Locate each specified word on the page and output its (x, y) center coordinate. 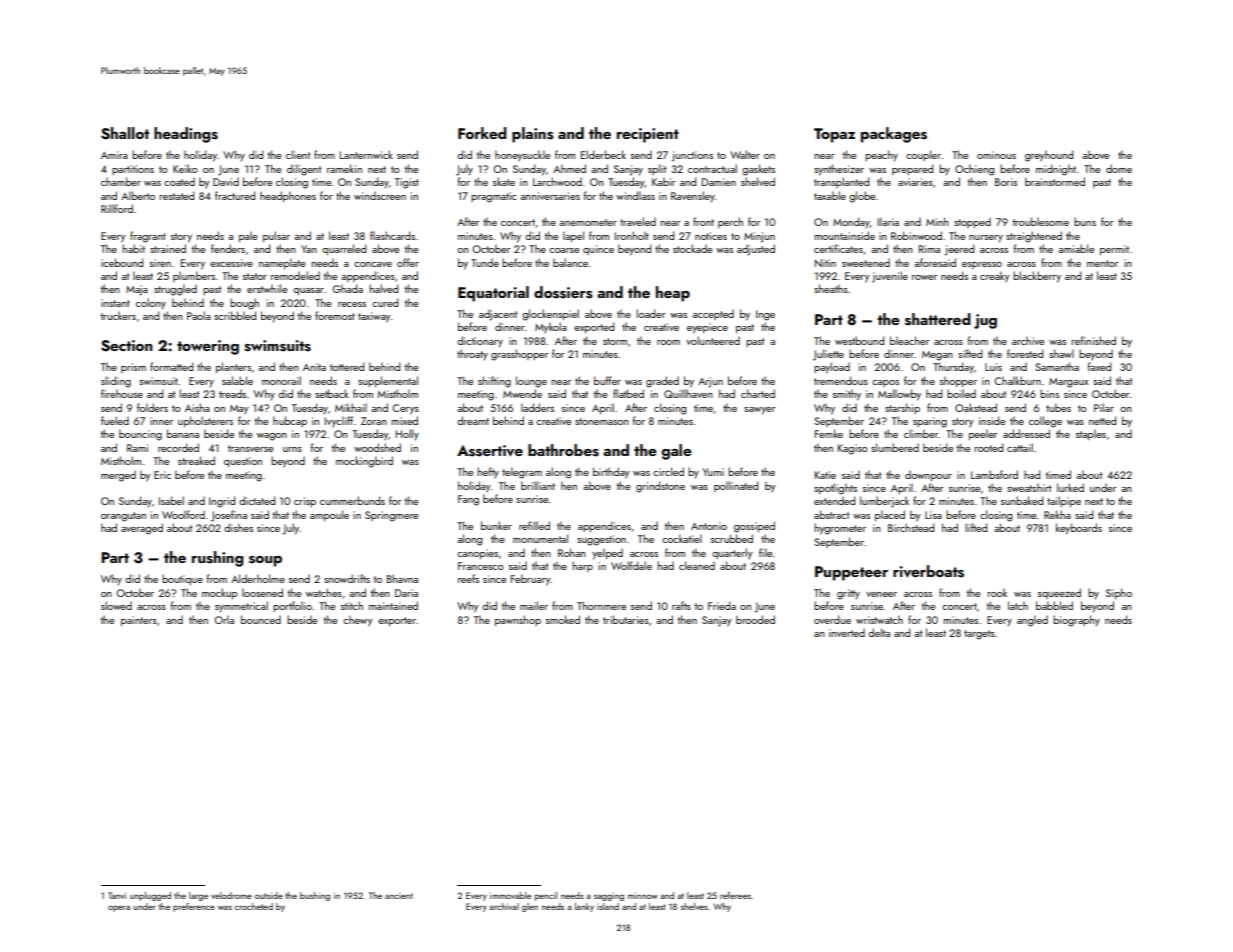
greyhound (1049, 156)
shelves (694, 906)
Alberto (138, 195)
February (531, 580)
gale (676, 452)
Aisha (197, 407)
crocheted (254, 906)
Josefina (229, 516)
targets (979, 635)
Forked (482, 133)
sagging (609, 897)
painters (139, 621)
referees (735, 895)
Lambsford (994, 474)
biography (1076, 621)
